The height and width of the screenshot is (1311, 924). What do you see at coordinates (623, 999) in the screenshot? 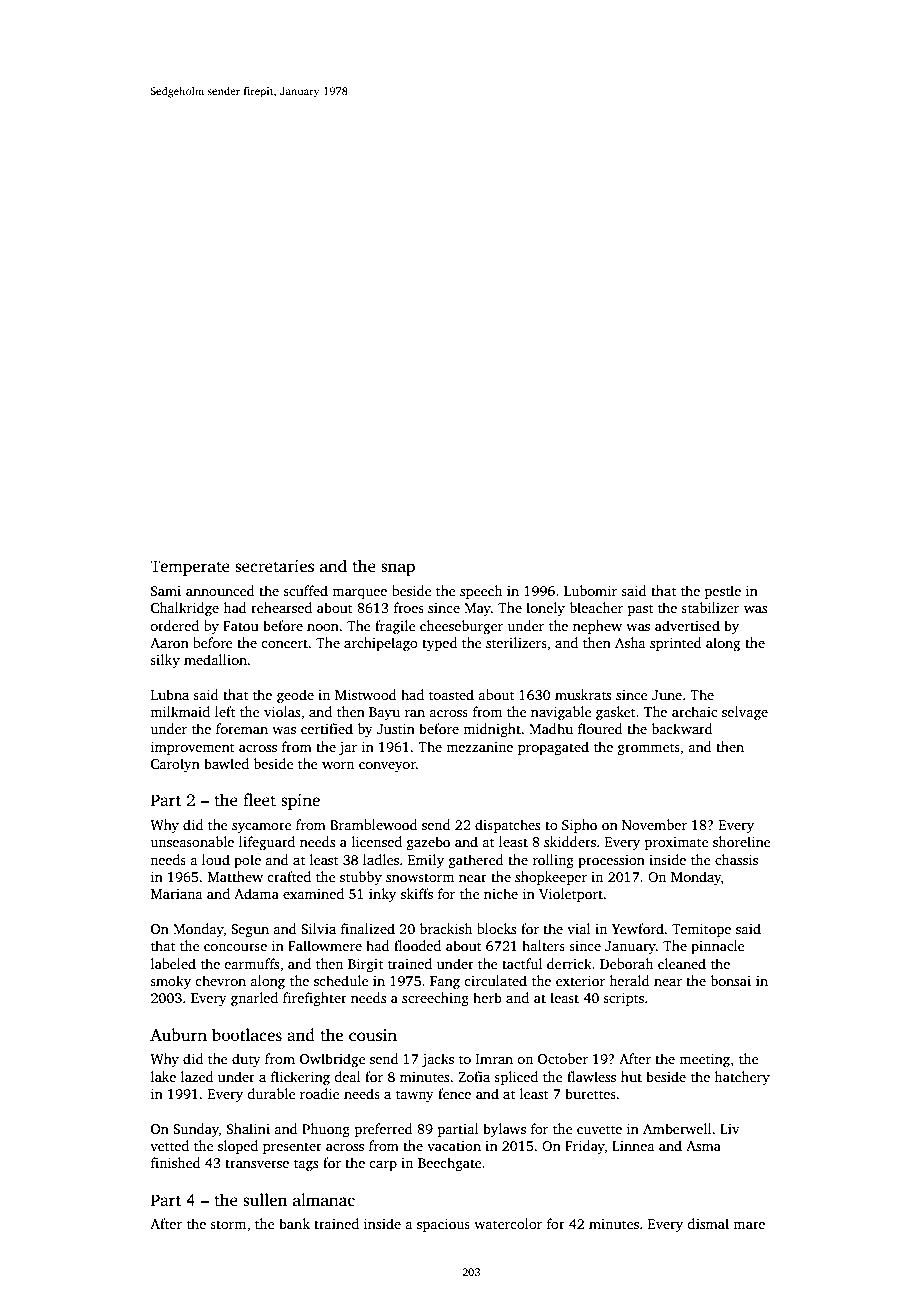
I see `scripts` at bounding box center [623, 999].
